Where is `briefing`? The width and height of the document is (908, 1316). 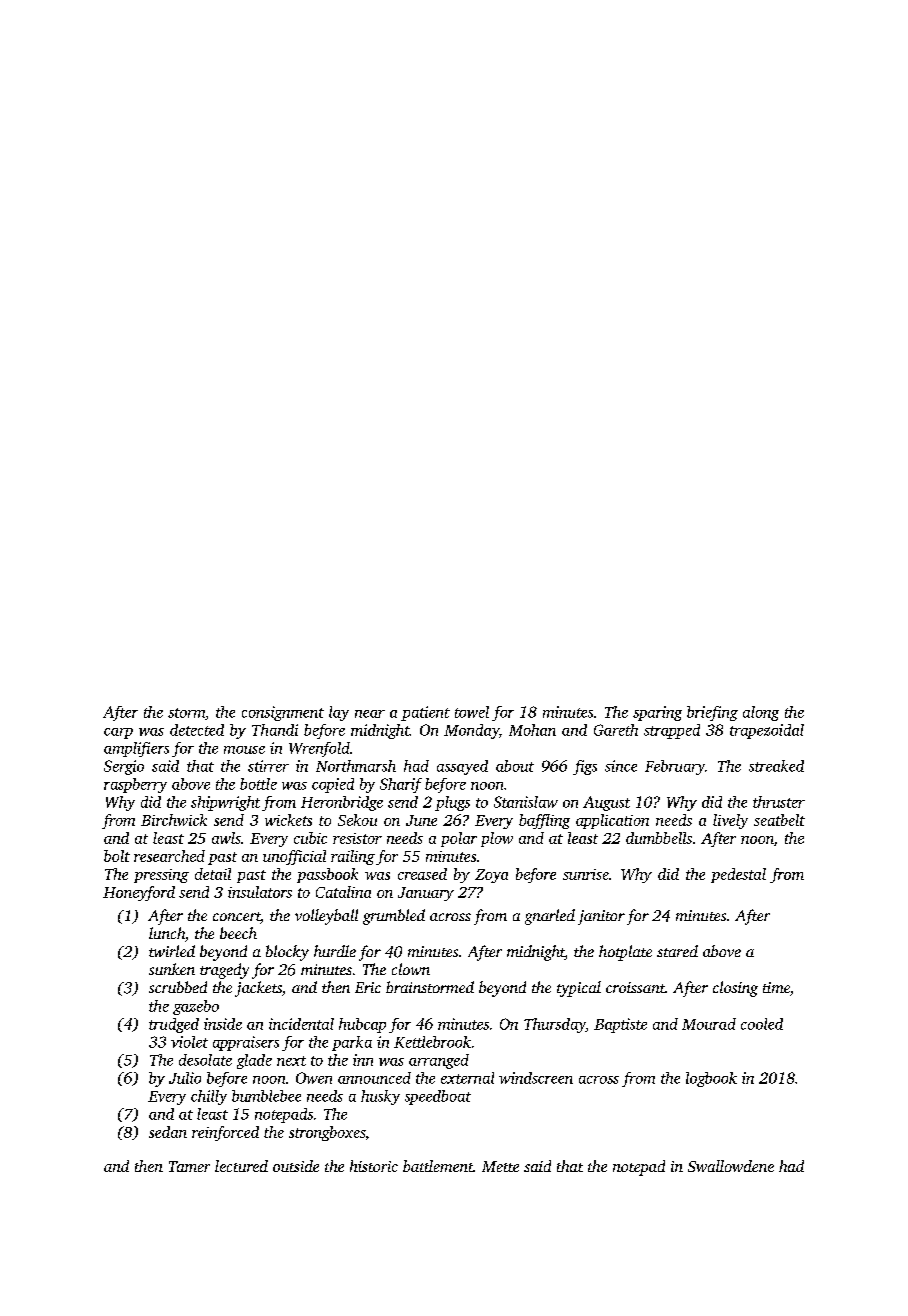
briefing is located at coordinates (712, 713).
